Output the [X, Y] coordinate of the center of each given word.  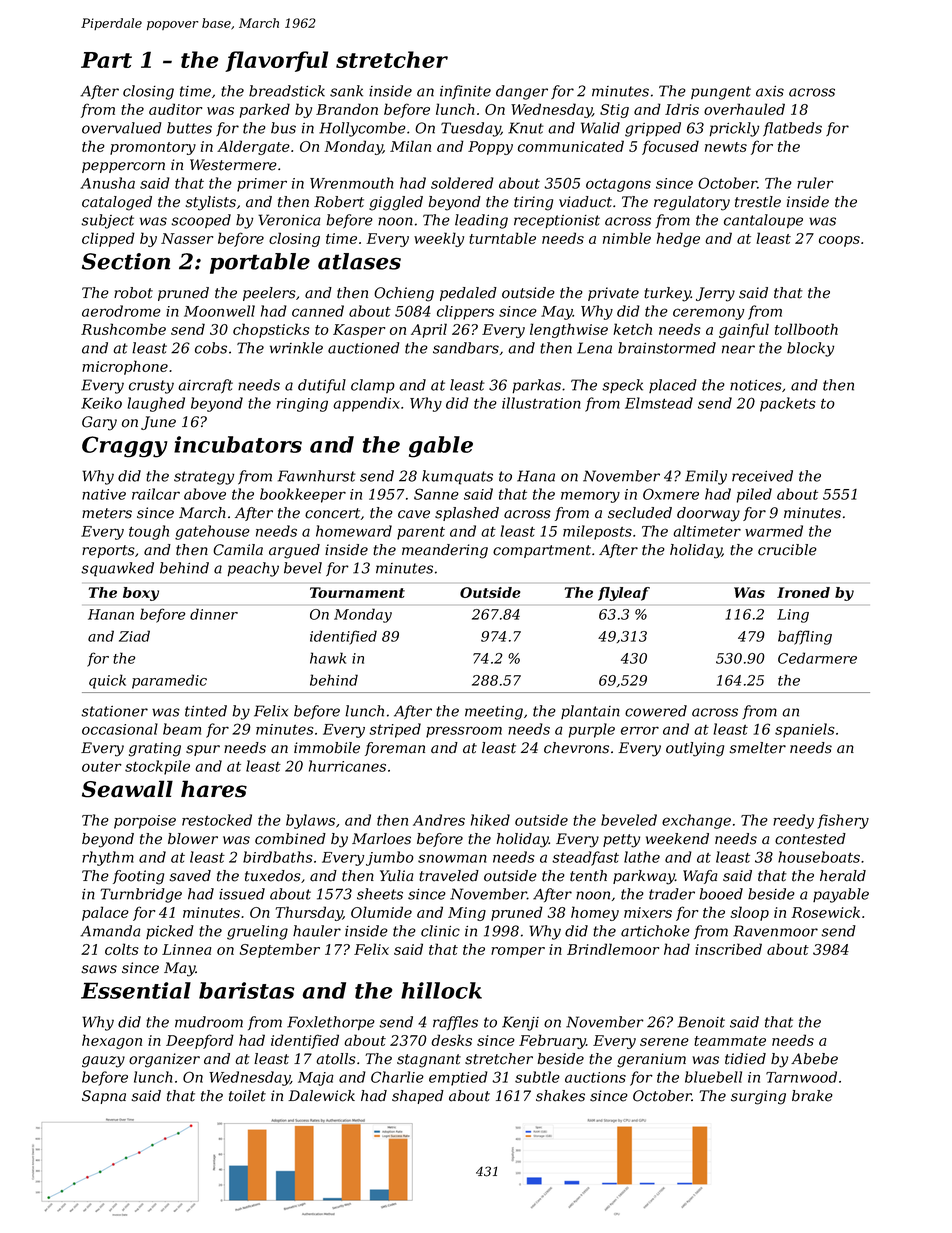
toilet [247, 1096]
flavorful [276, 61]
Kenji [520, 1023]
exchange [696, 821]
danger [522, 92]
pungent [721, 93]
